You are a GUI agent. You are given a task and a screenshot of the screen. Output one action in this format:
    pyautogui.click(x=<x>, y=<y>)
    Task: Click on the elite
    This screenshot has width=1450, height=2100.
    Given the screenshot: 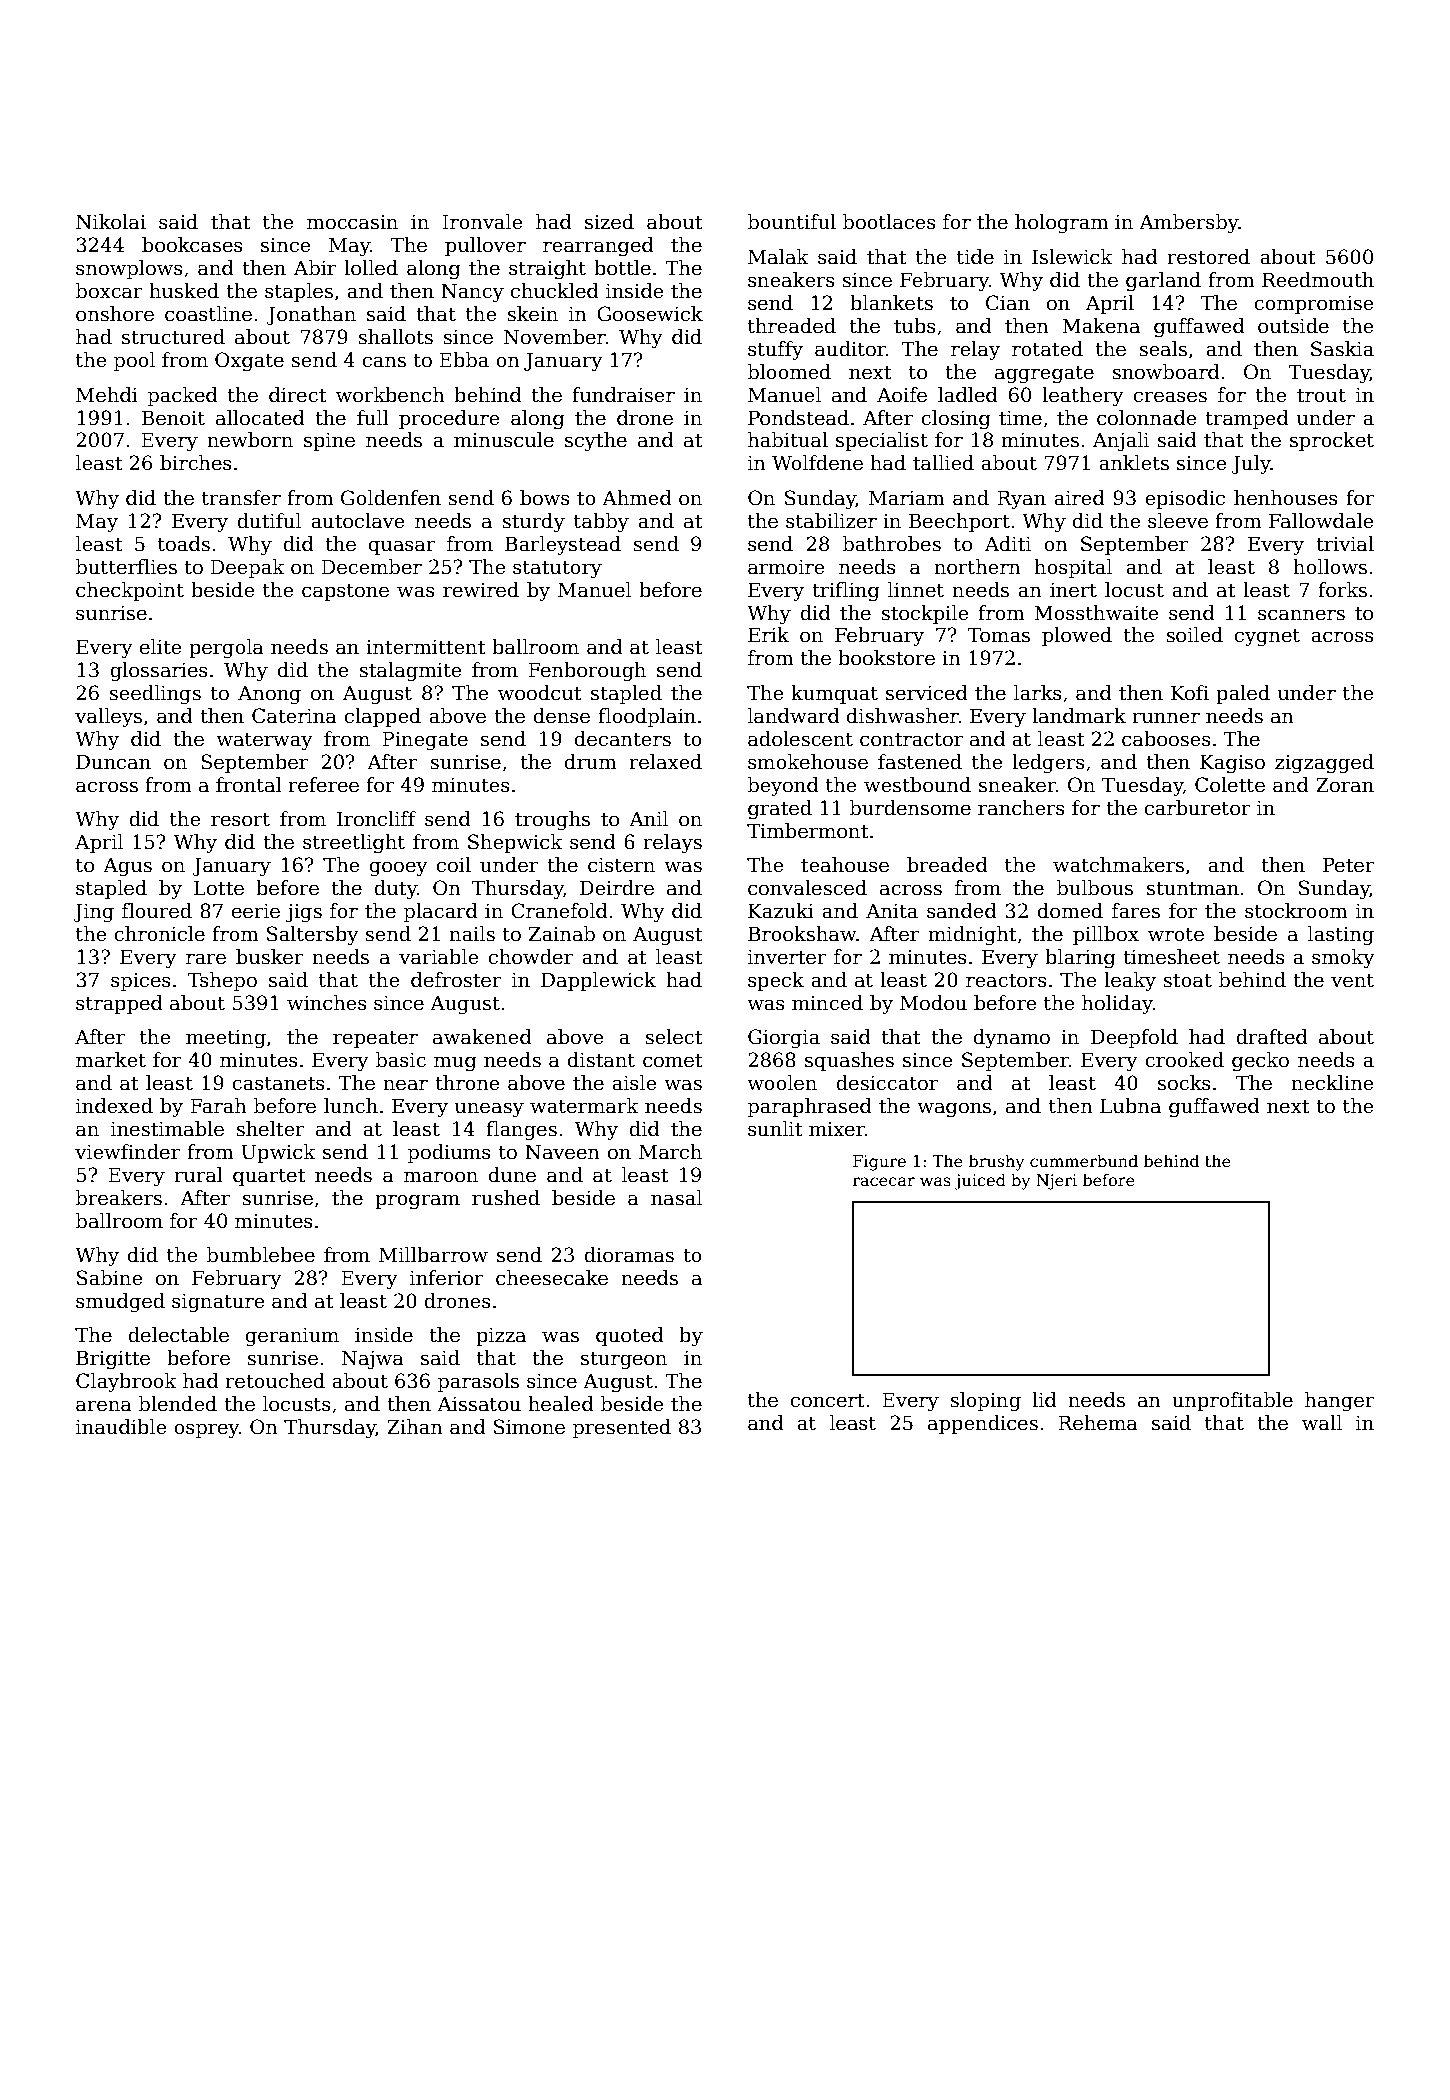 What is the action you would take?
    pyautogui.click(x=160, y=647)
